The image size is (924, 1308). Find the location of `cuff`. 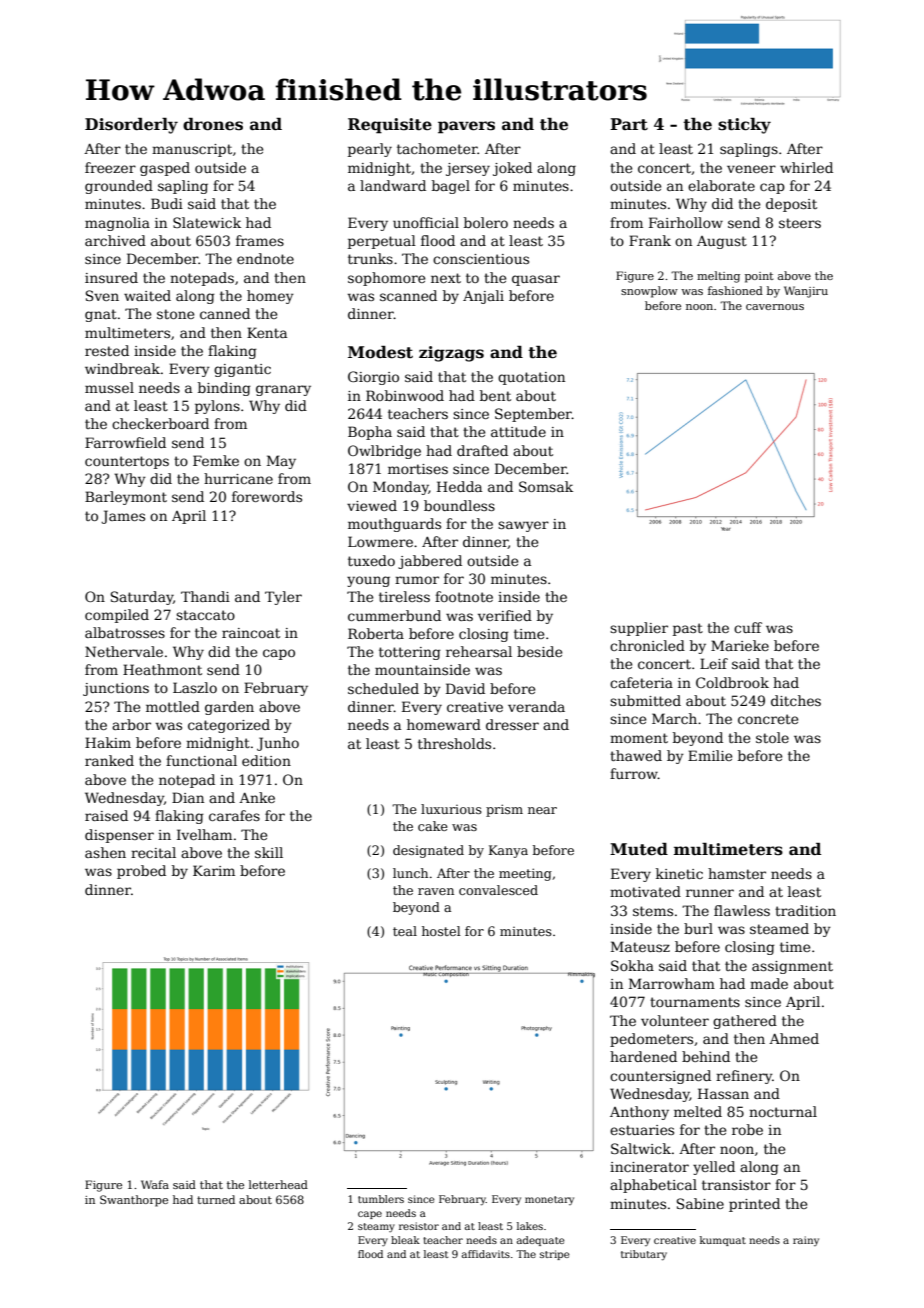

cuff is located at coordinates (748, 627).
